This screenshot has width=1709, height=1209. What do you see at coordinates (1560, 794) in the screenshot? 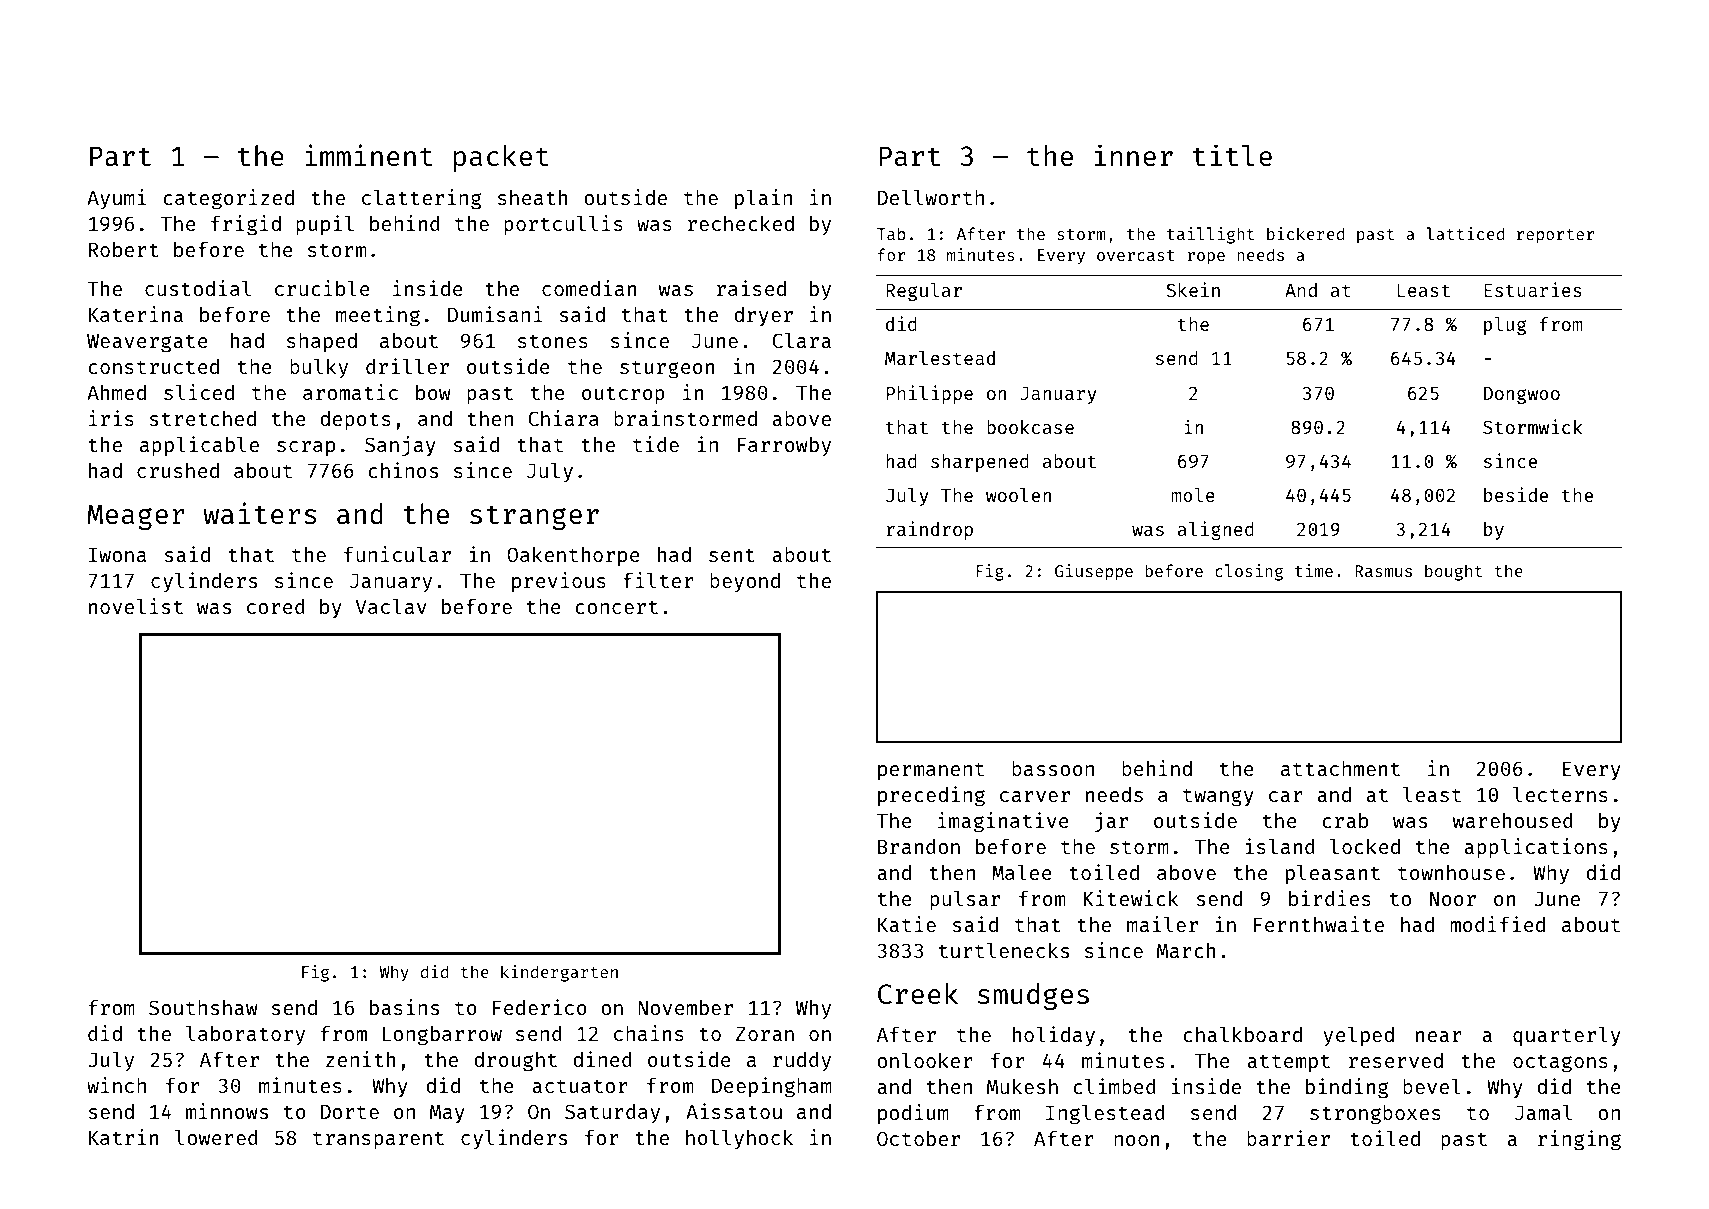
I see `lecterns` at bounding box center [1560, 794].
